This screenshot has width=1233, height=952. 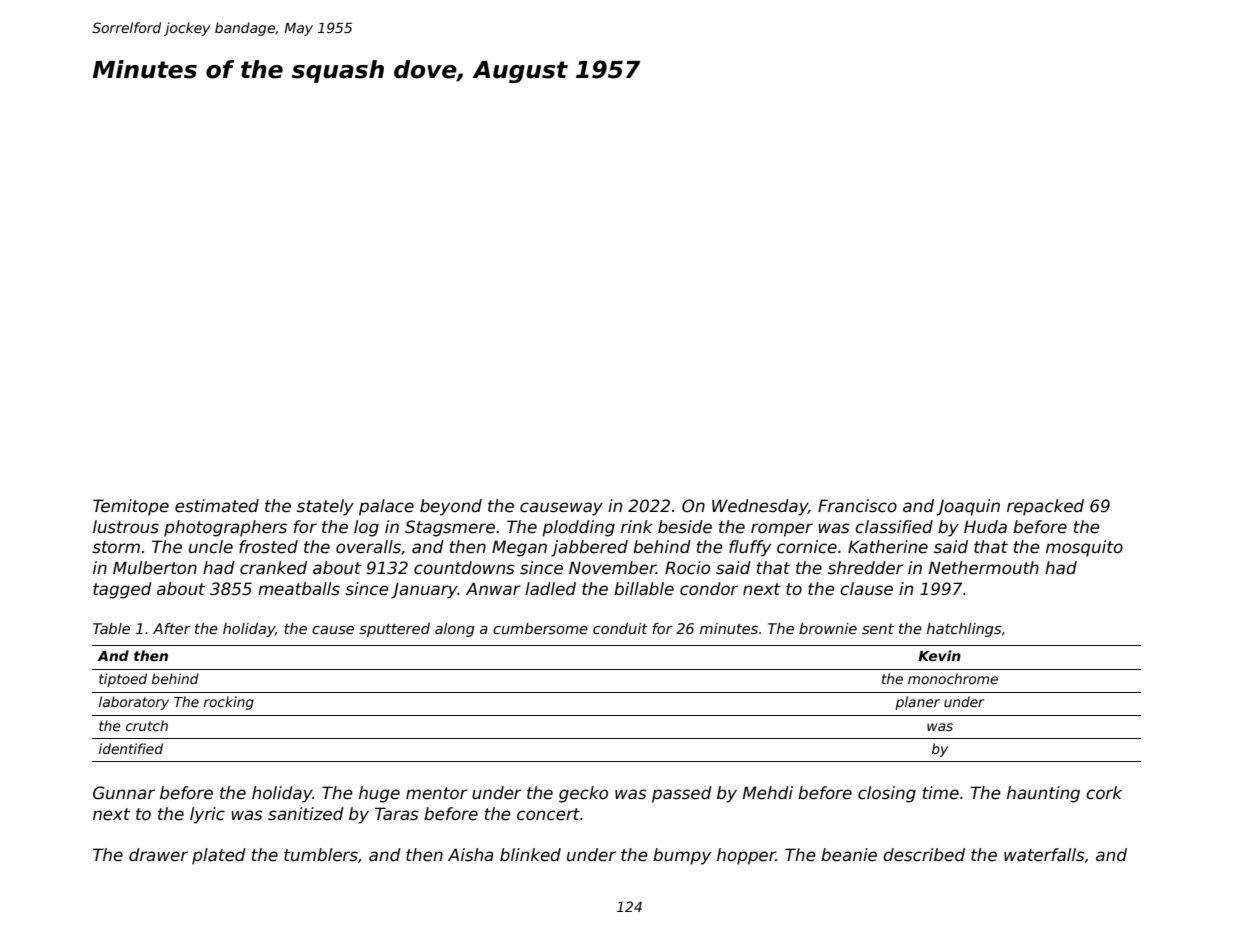 I want to click on bumpy, so click(x=682, y=856).
